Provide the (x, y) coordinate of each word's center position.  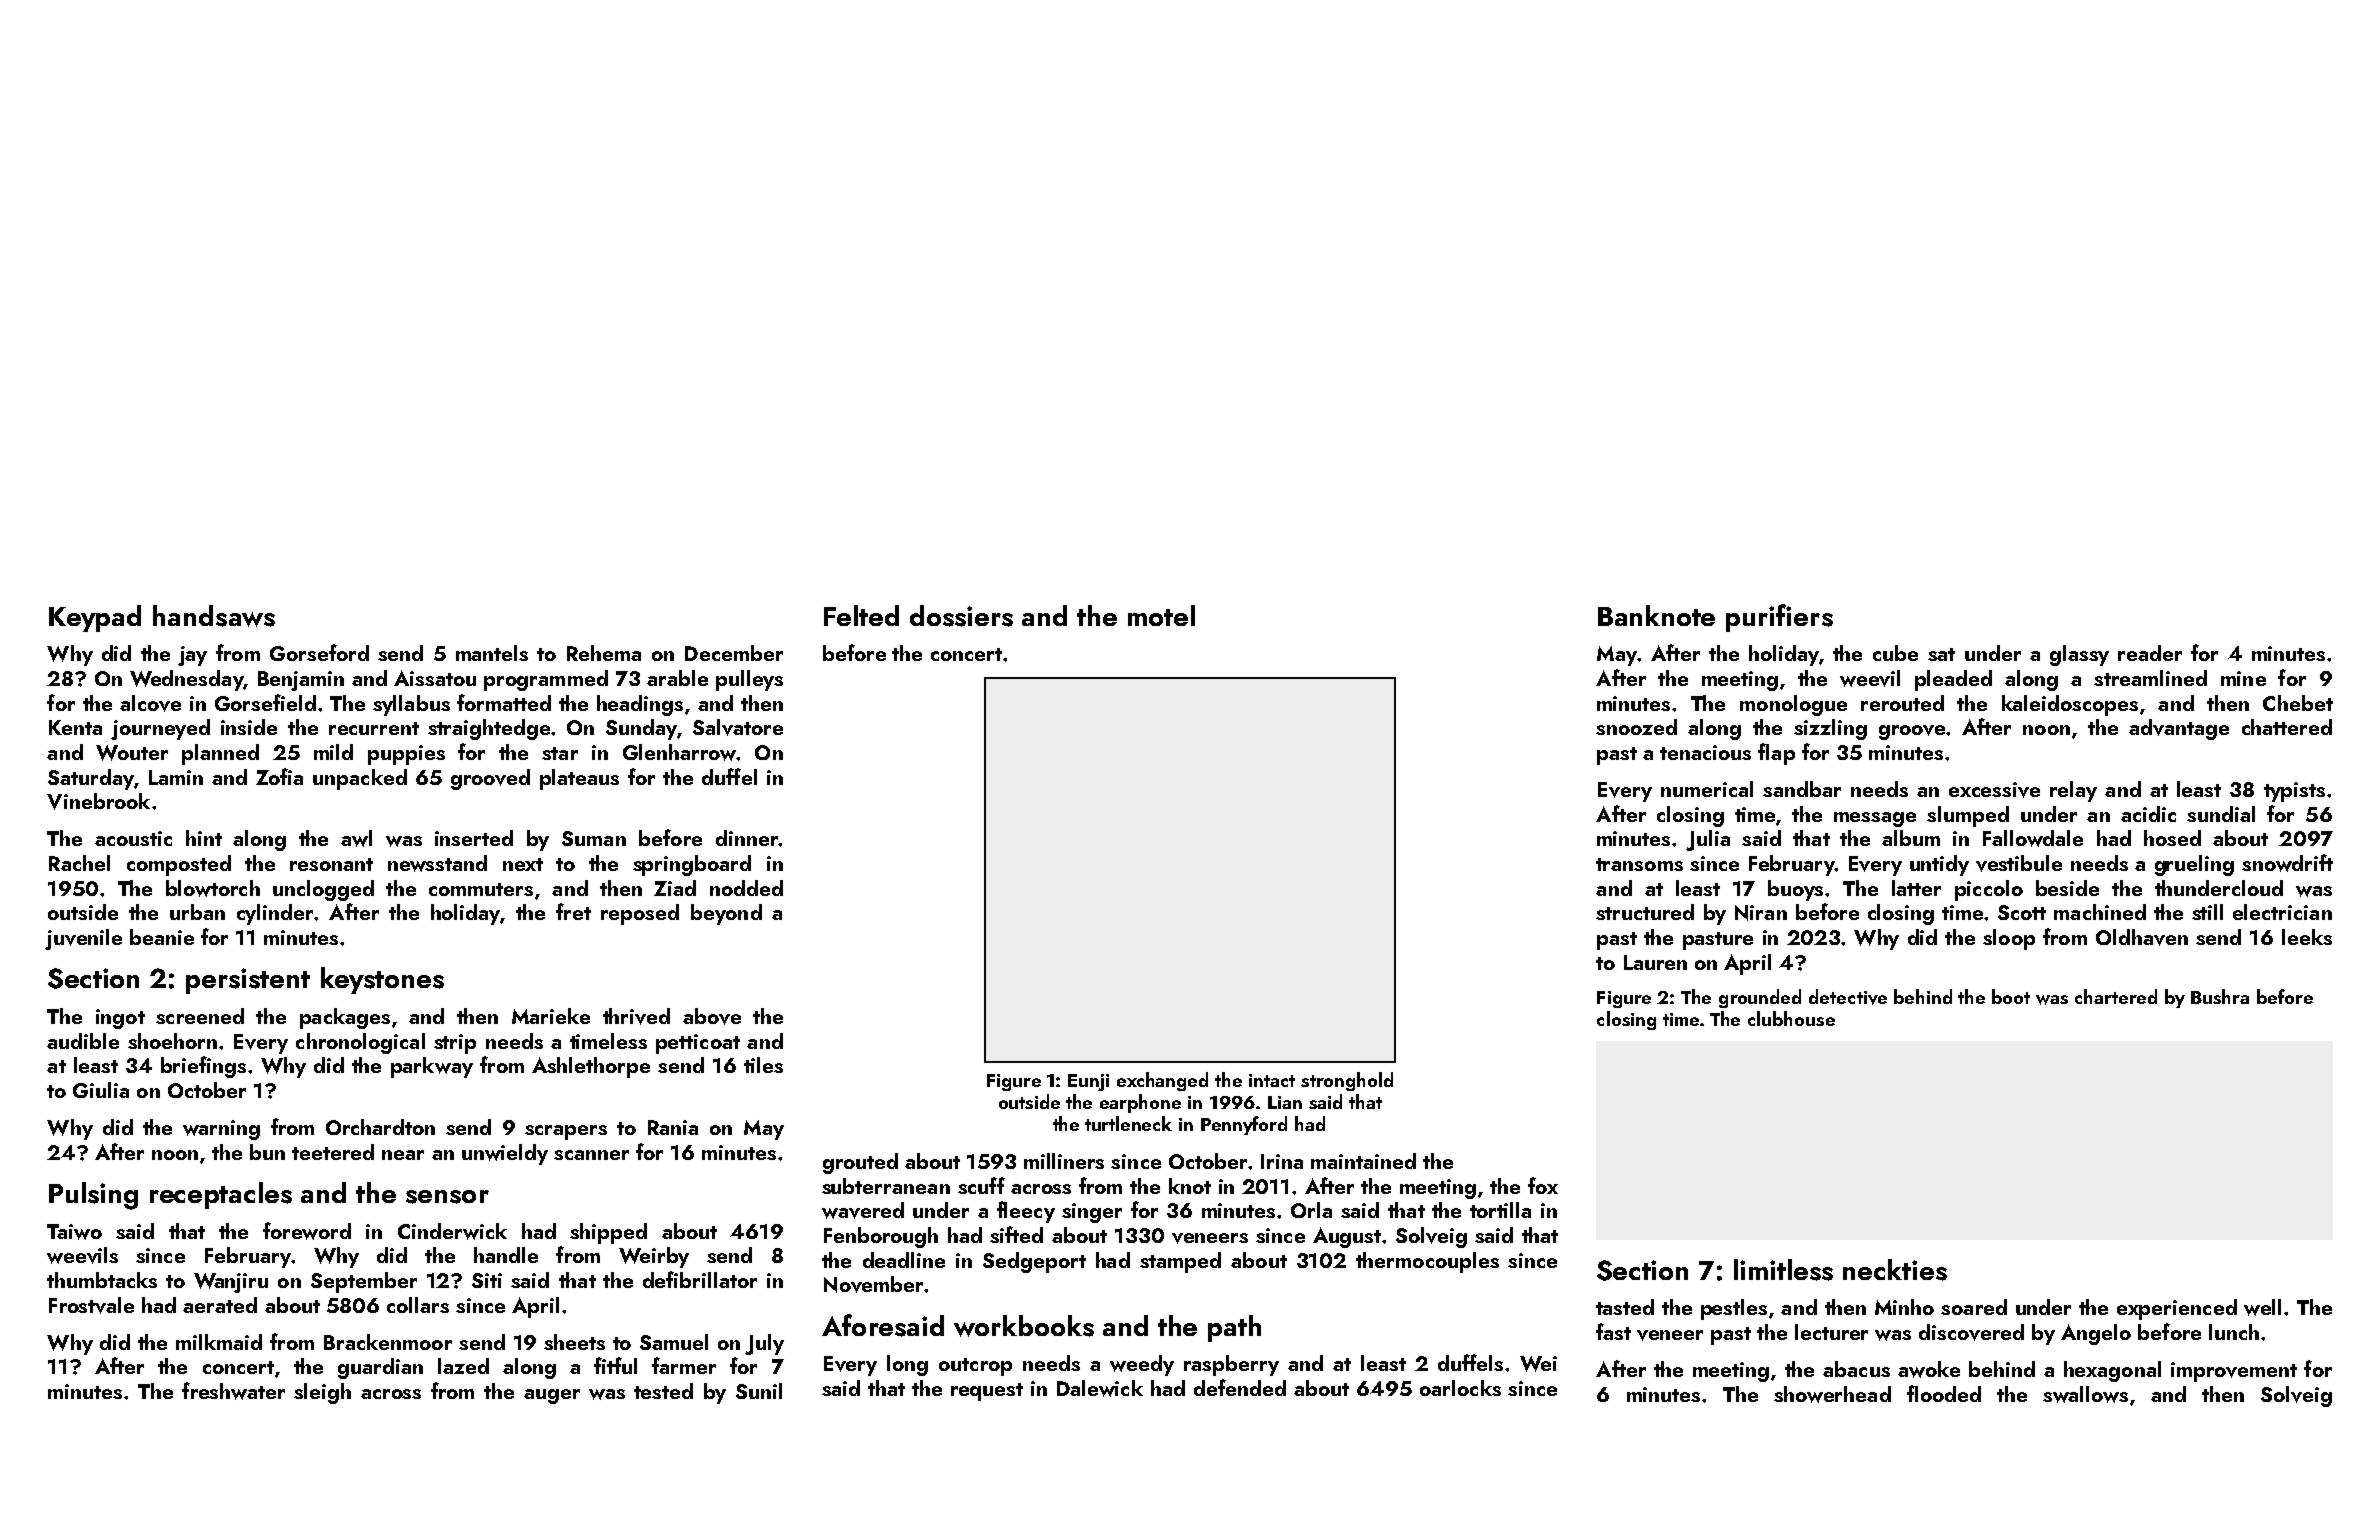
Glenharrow (679, 752)
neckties (1895, 1270)
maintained (1363, 1161)
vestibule (2019, 863)
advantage (2179, 729)
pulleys (749, 680)
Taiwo (74, 1232)
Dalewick (1100, 1388)
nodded (746, 888)
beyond (726, 914)
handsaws (214, 616)
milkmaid (219, 1342)
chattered (2287, 727)
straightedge (489, 729)
